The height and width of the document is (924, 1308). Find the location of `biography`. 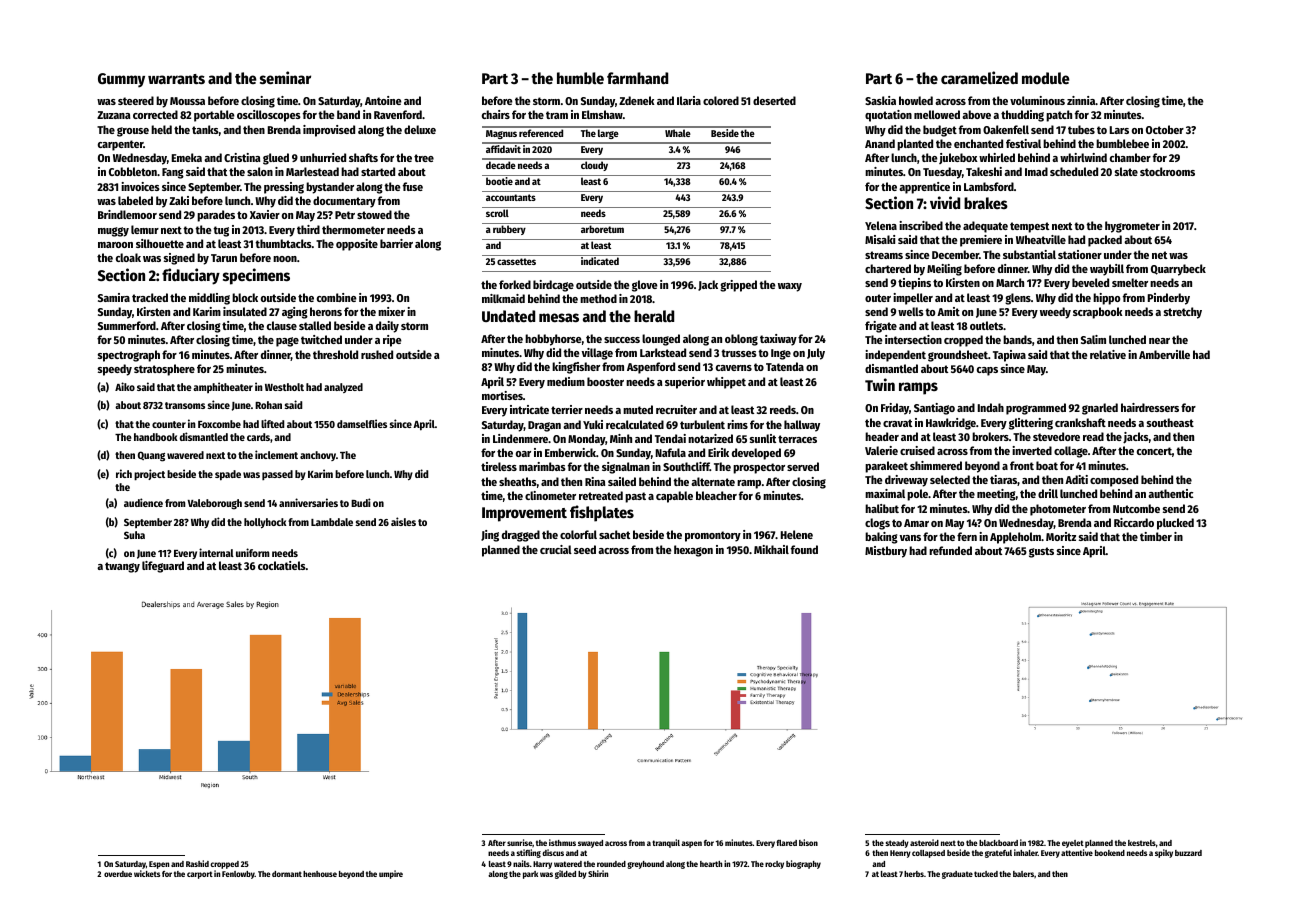

biography is located at coordinates (803, 864).
